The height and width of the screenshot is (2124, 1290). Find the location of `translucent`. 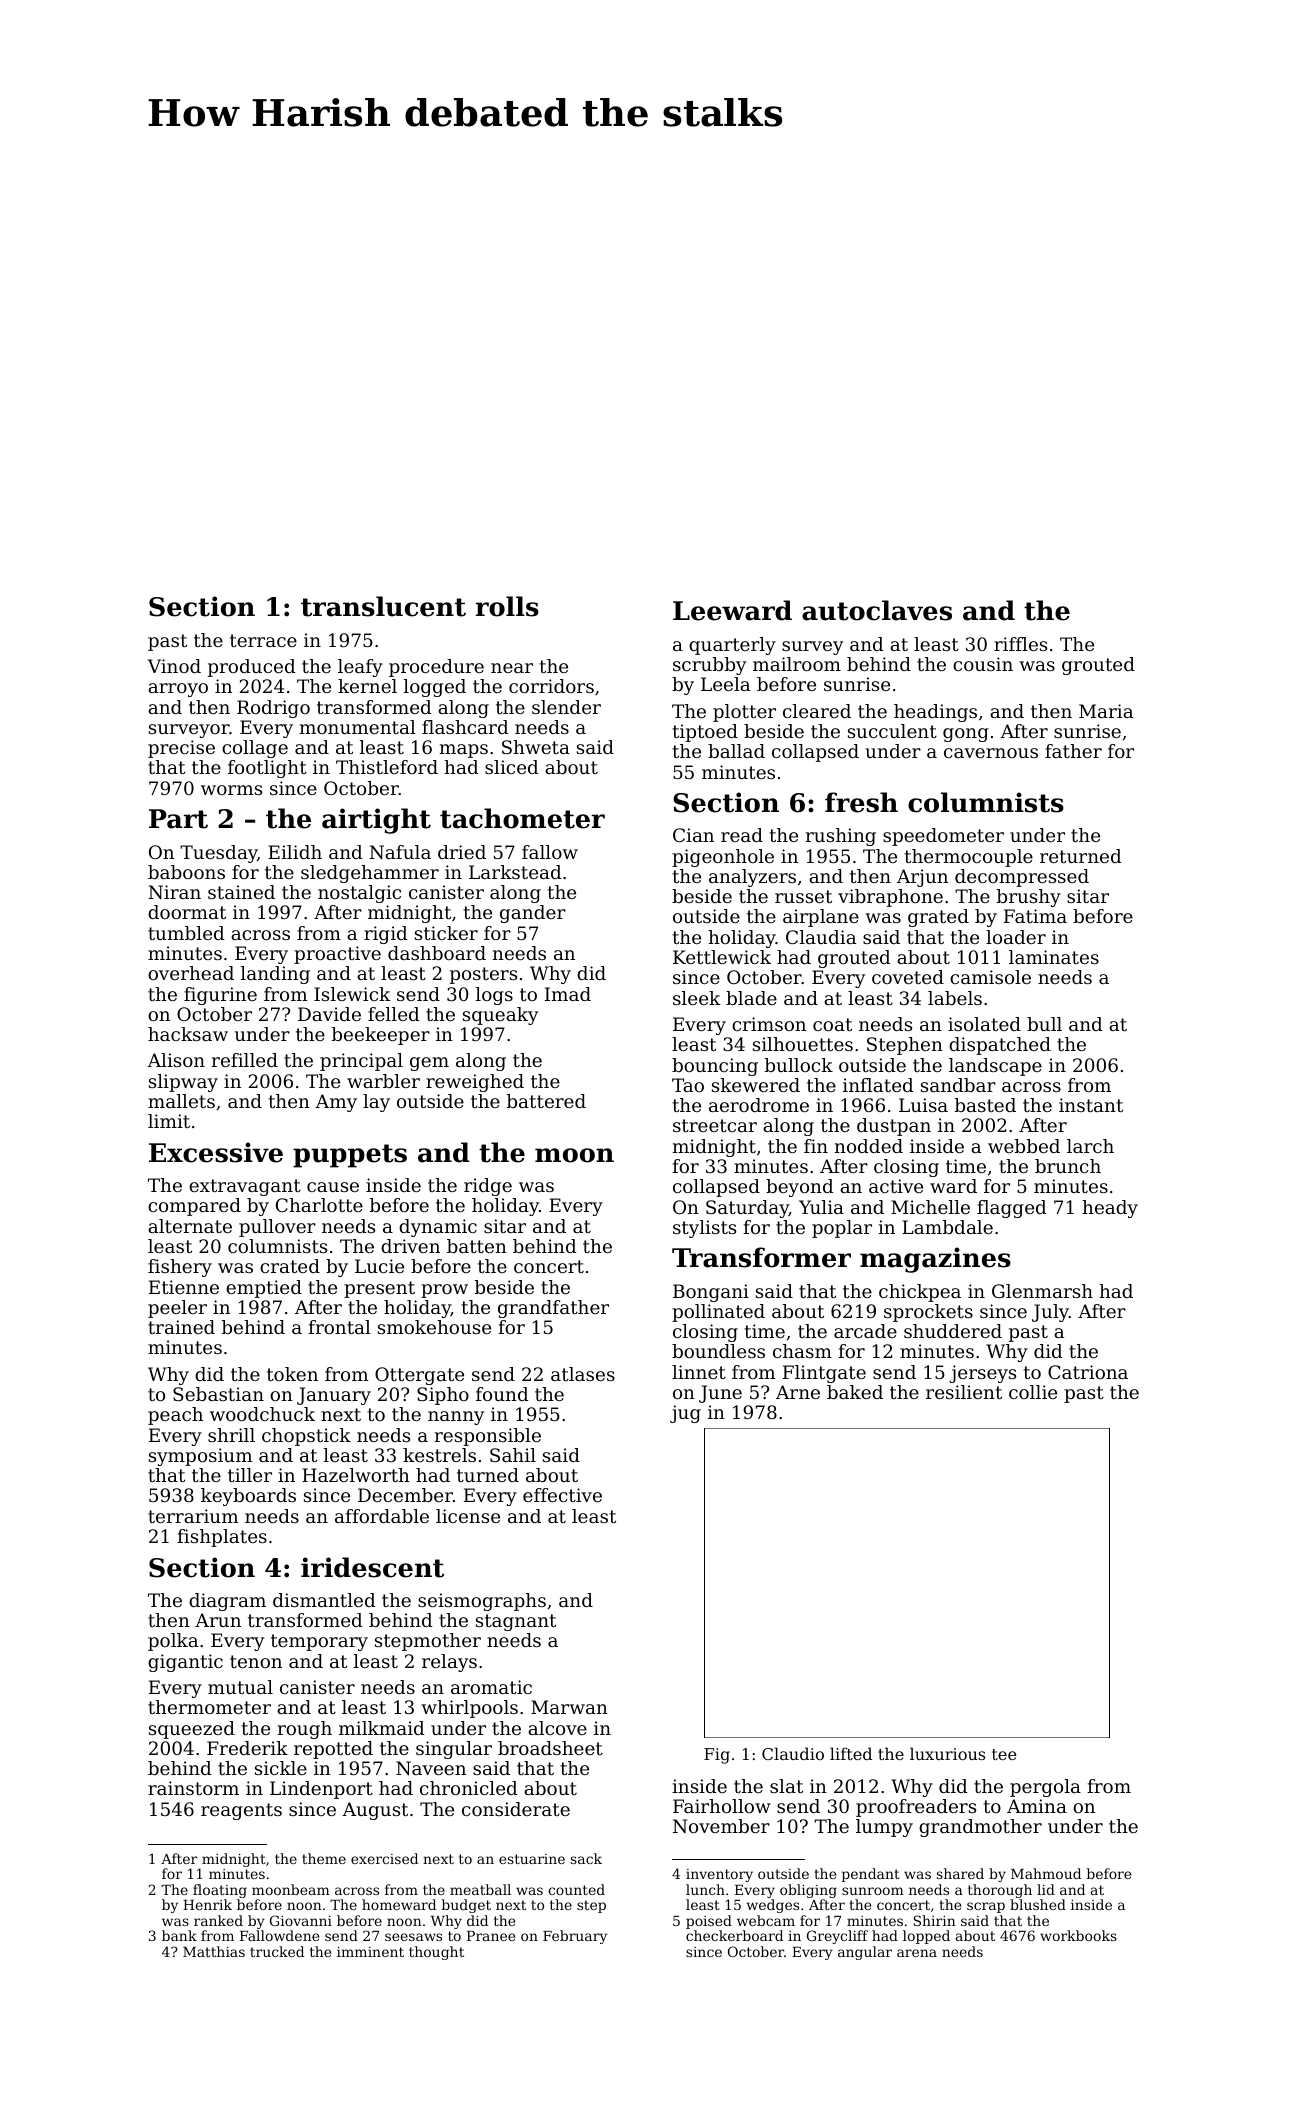

translucent is located at coordinates (383, 606).
